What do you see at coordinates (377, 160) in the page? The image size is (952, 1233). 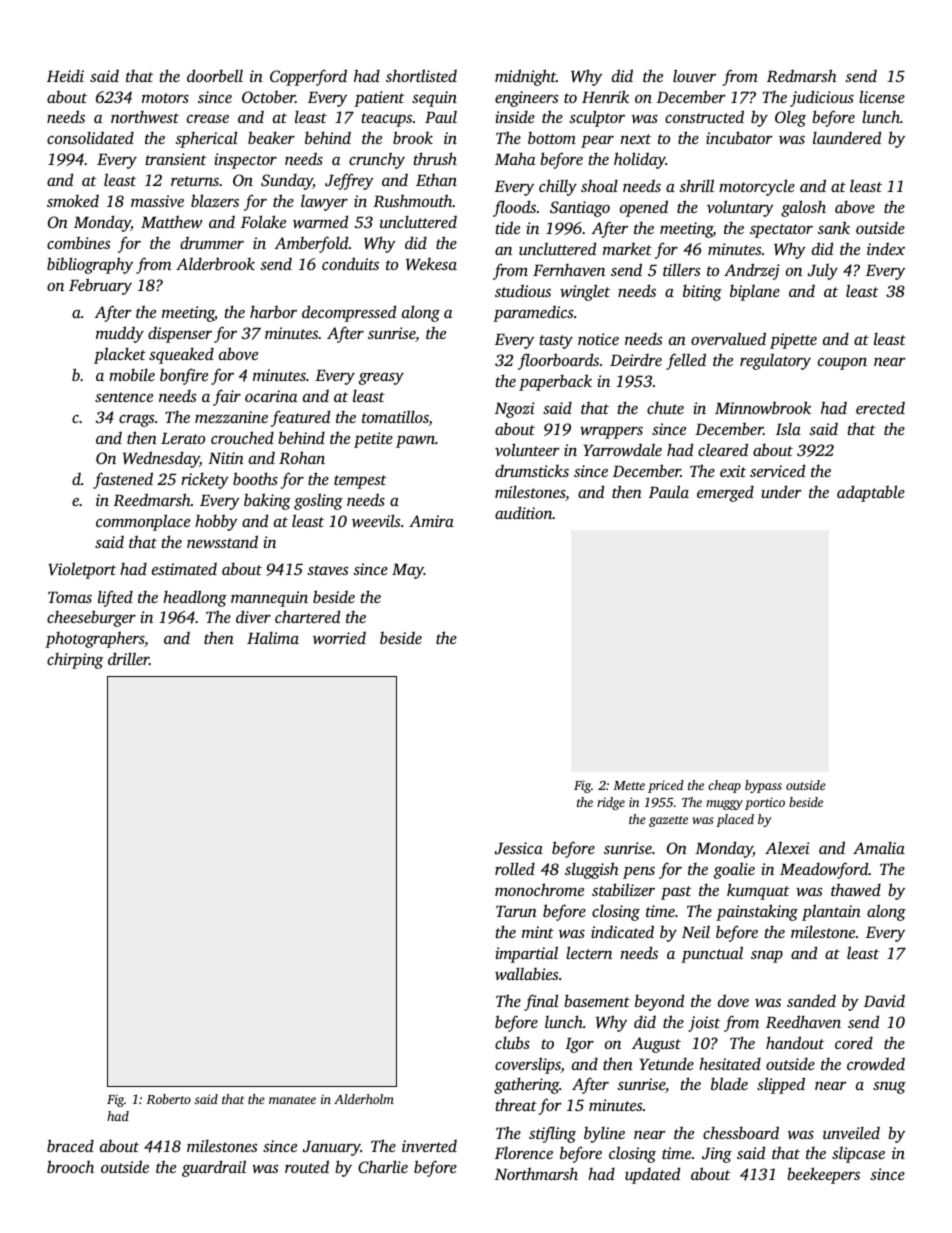 I see `crunchy` at bounding box center [377, 160].
